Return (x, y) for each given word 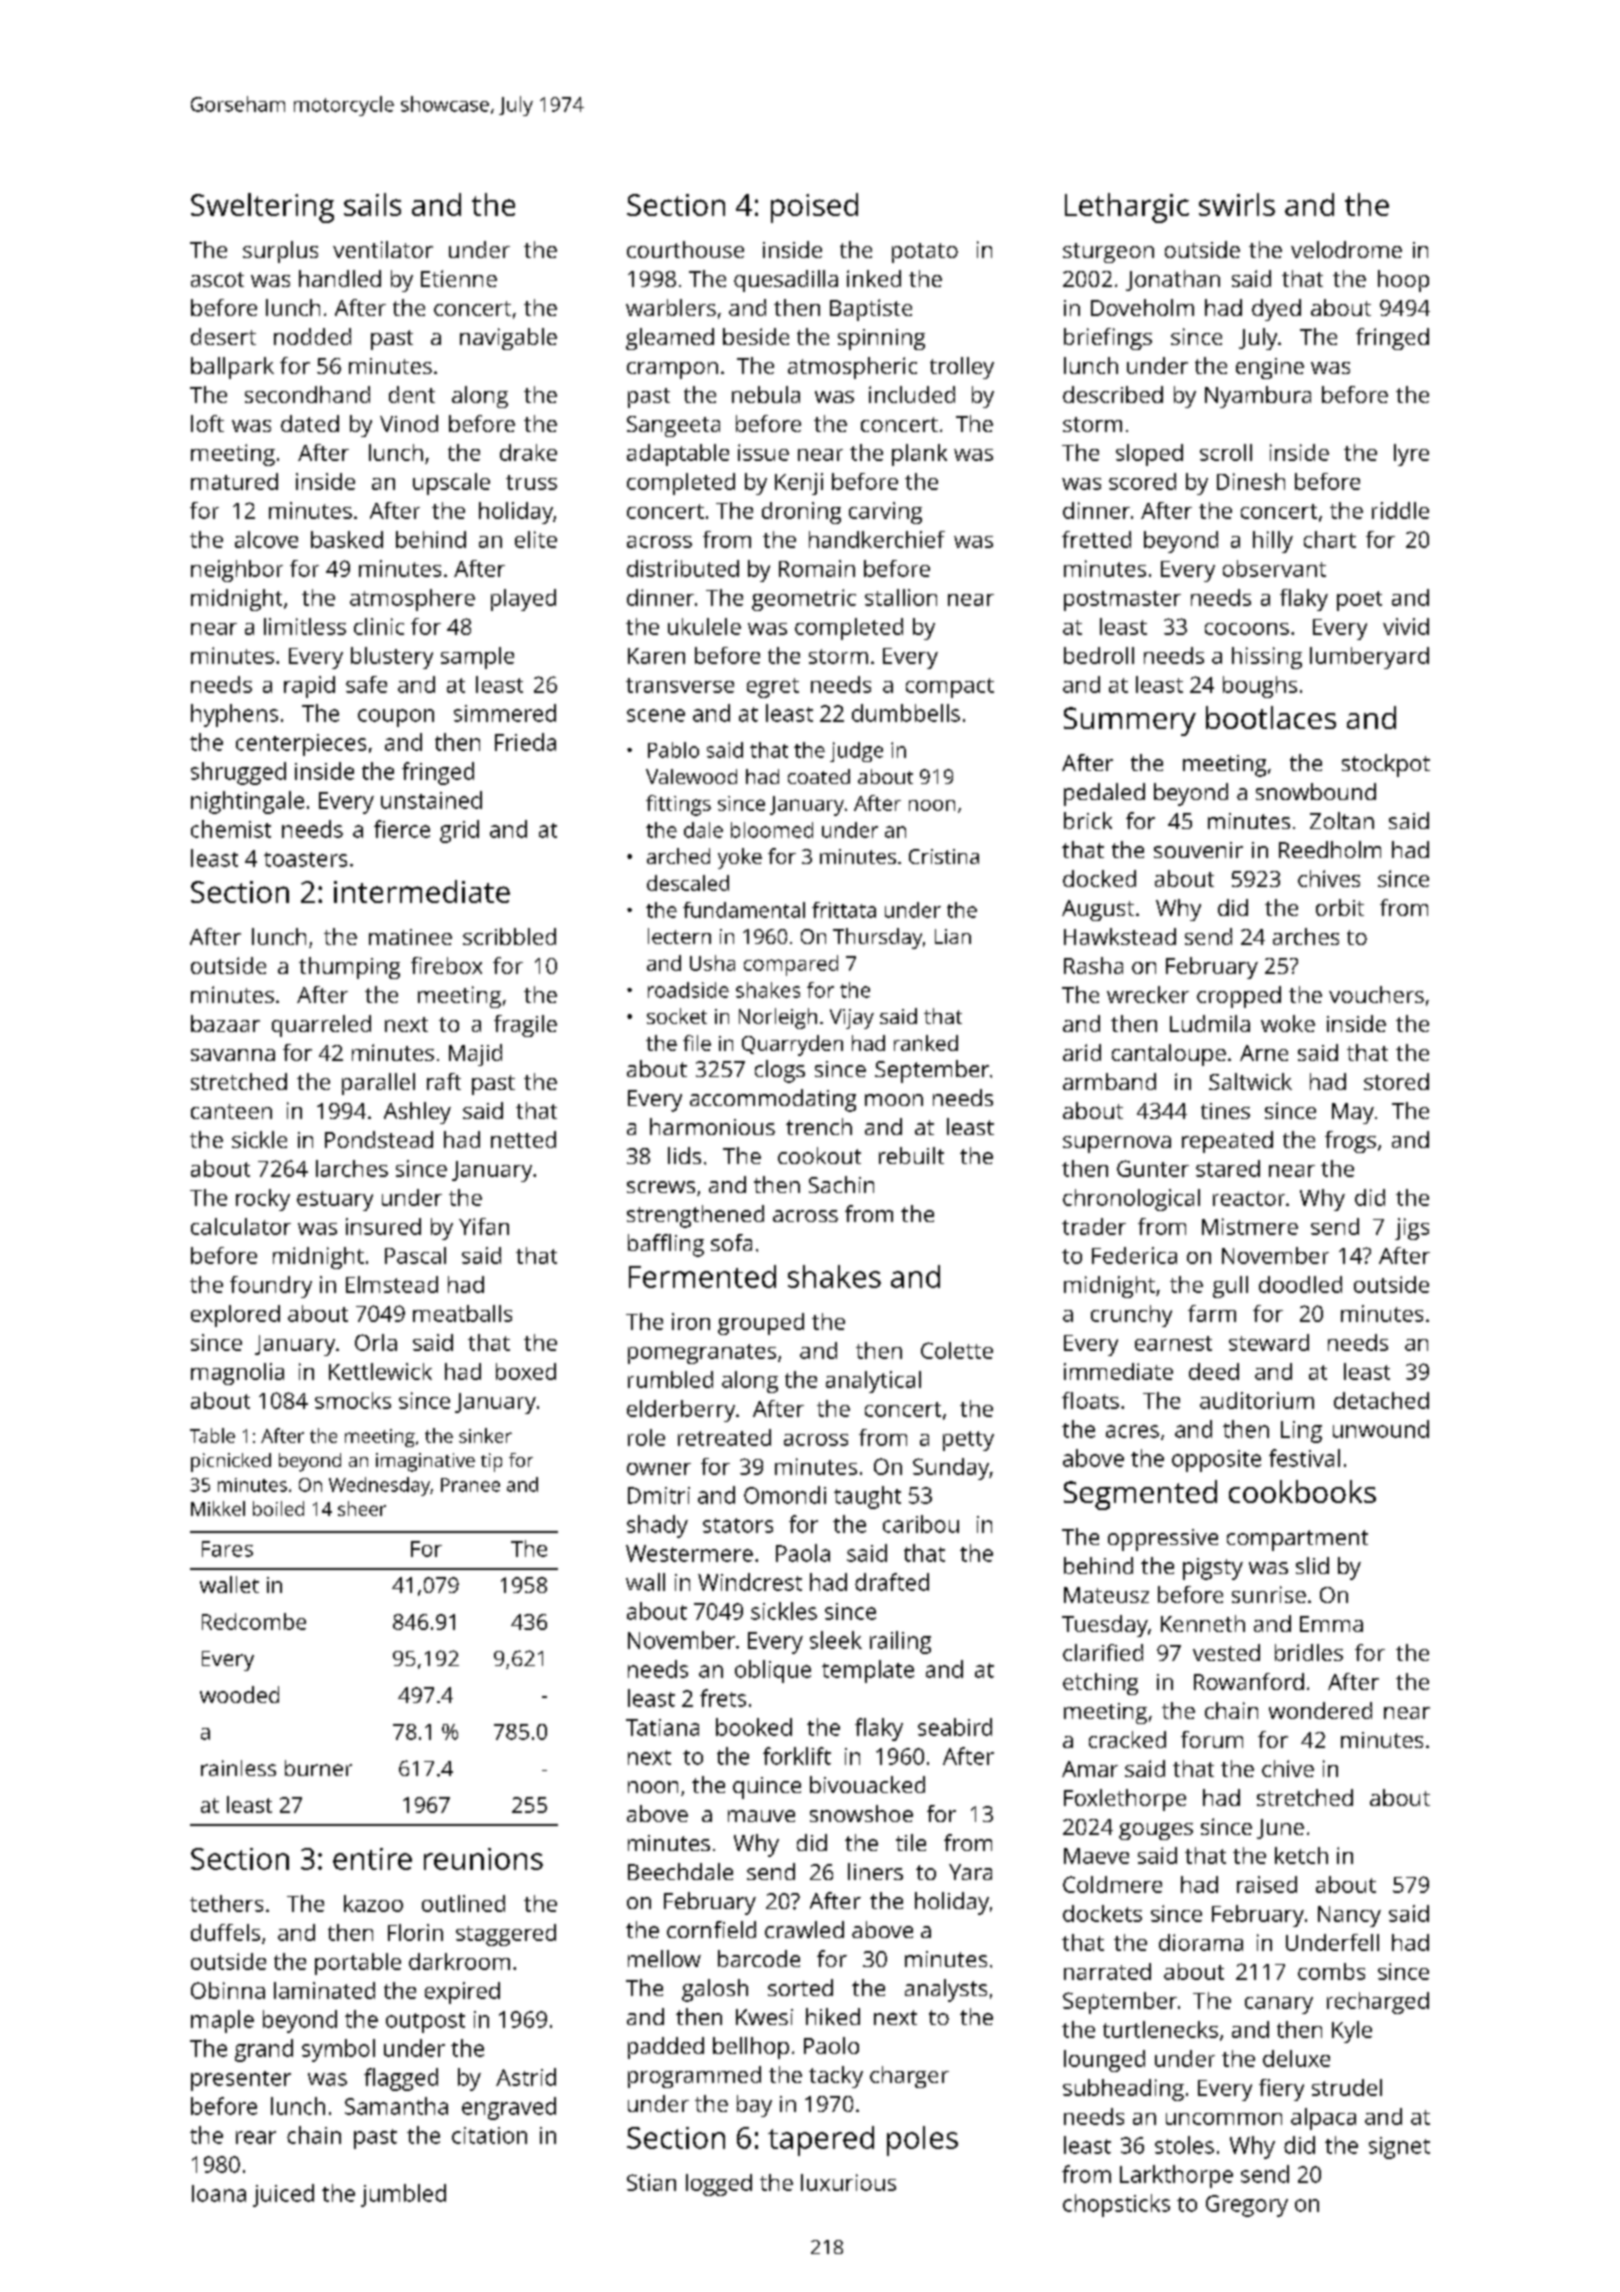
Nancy (1349, 1916)
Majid (475, 1055)
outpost (425, 2023)
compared (791, 965)
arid (1082, 1052)
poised (814, 208)
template (868, 1671)
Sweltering (262, 208)
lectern (679, 936)
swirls (1237, 204)
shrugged (238, 773)
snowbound (1316, 791)
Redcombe (254, 1621)
